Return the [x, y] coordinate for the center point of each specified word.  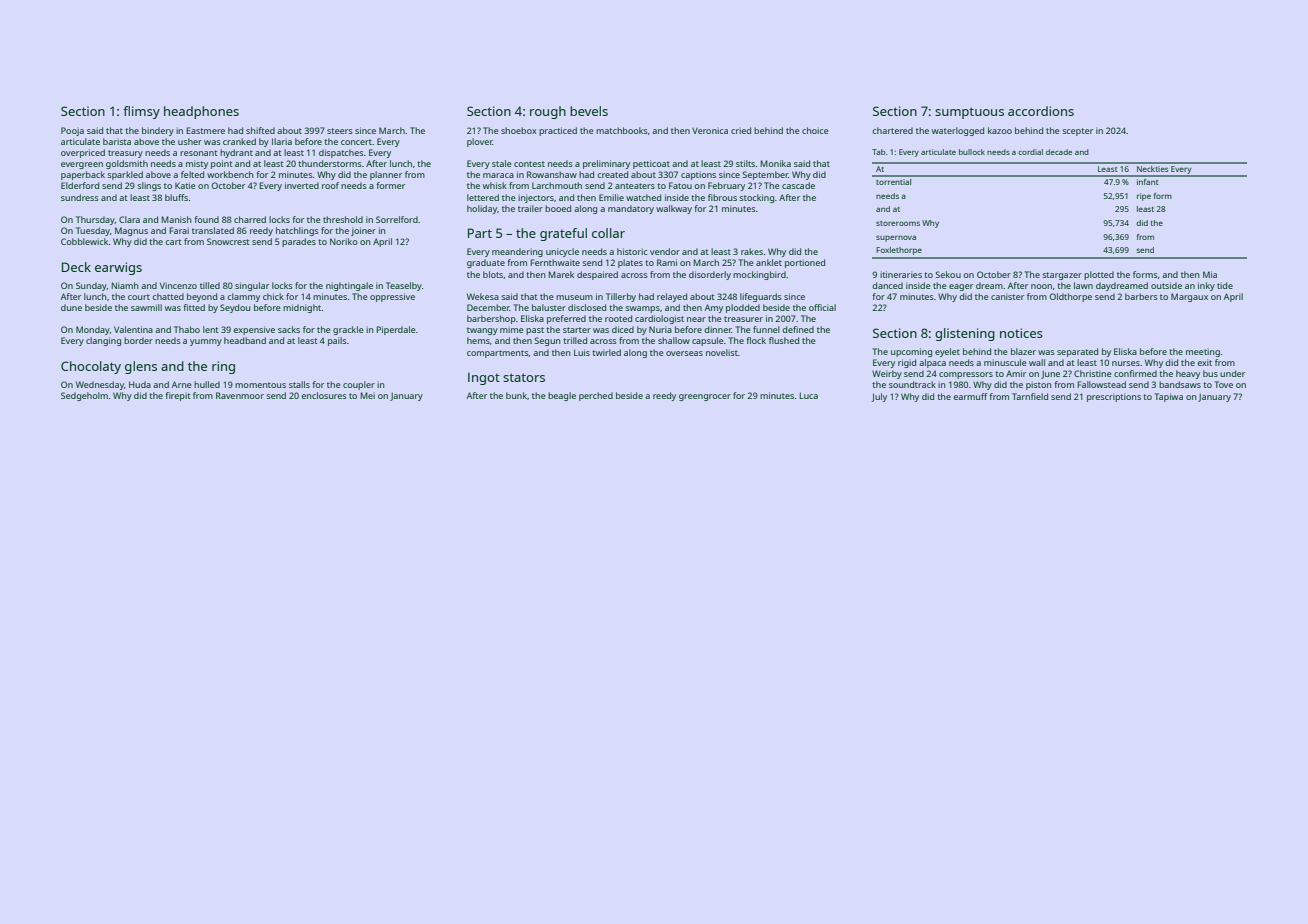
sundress [80, 197]
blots [493, 275]
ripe [1144, 197]
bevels [589, 111]
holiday [482, 209]
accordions [1041, 111]
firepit [178, 396]
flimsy [141, 112]
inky [1206, 286]
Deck [76, 267]
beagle [562, 396]
